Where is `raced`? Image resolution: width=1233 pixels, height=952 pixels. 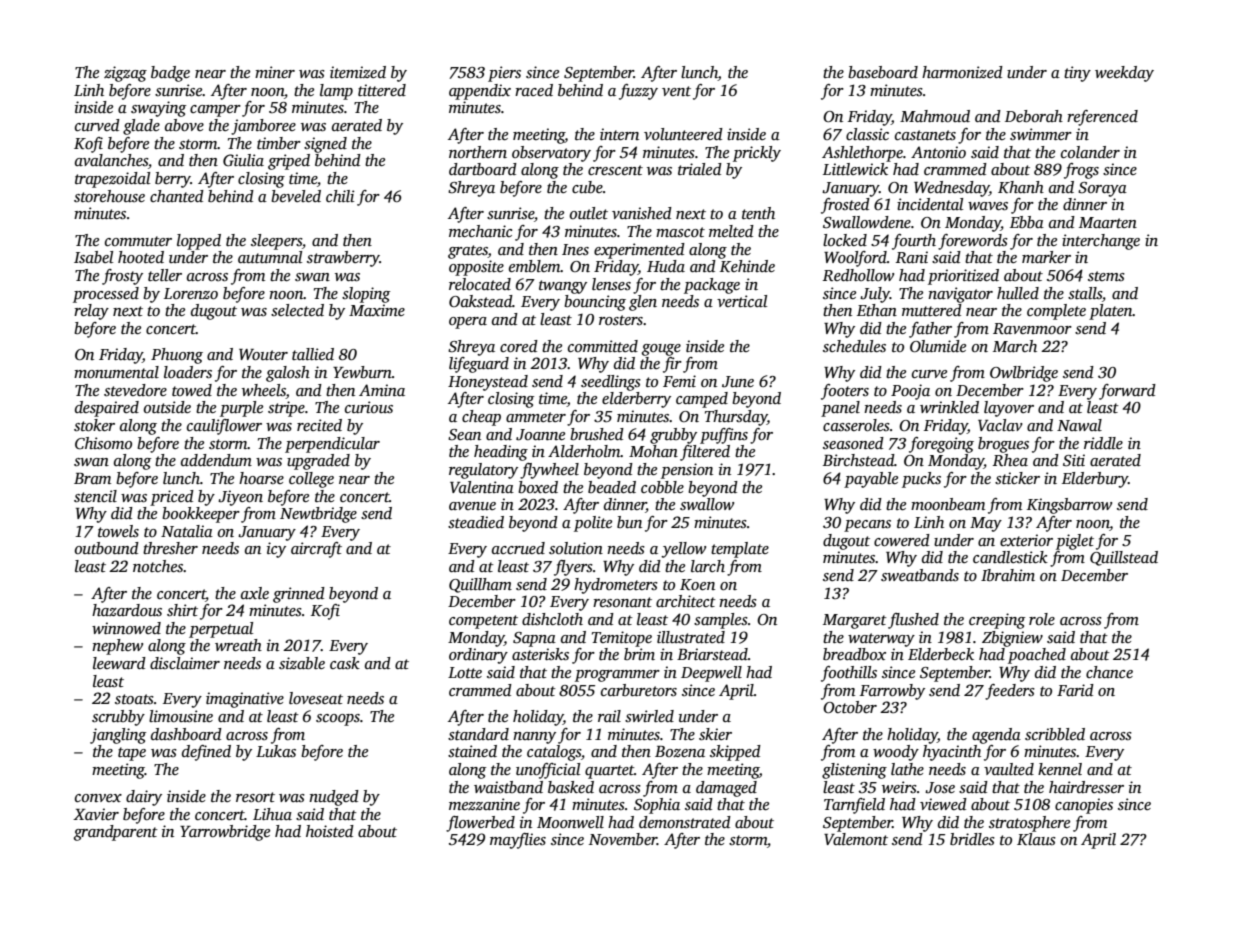
raced is located at coordinates (534, 90).
